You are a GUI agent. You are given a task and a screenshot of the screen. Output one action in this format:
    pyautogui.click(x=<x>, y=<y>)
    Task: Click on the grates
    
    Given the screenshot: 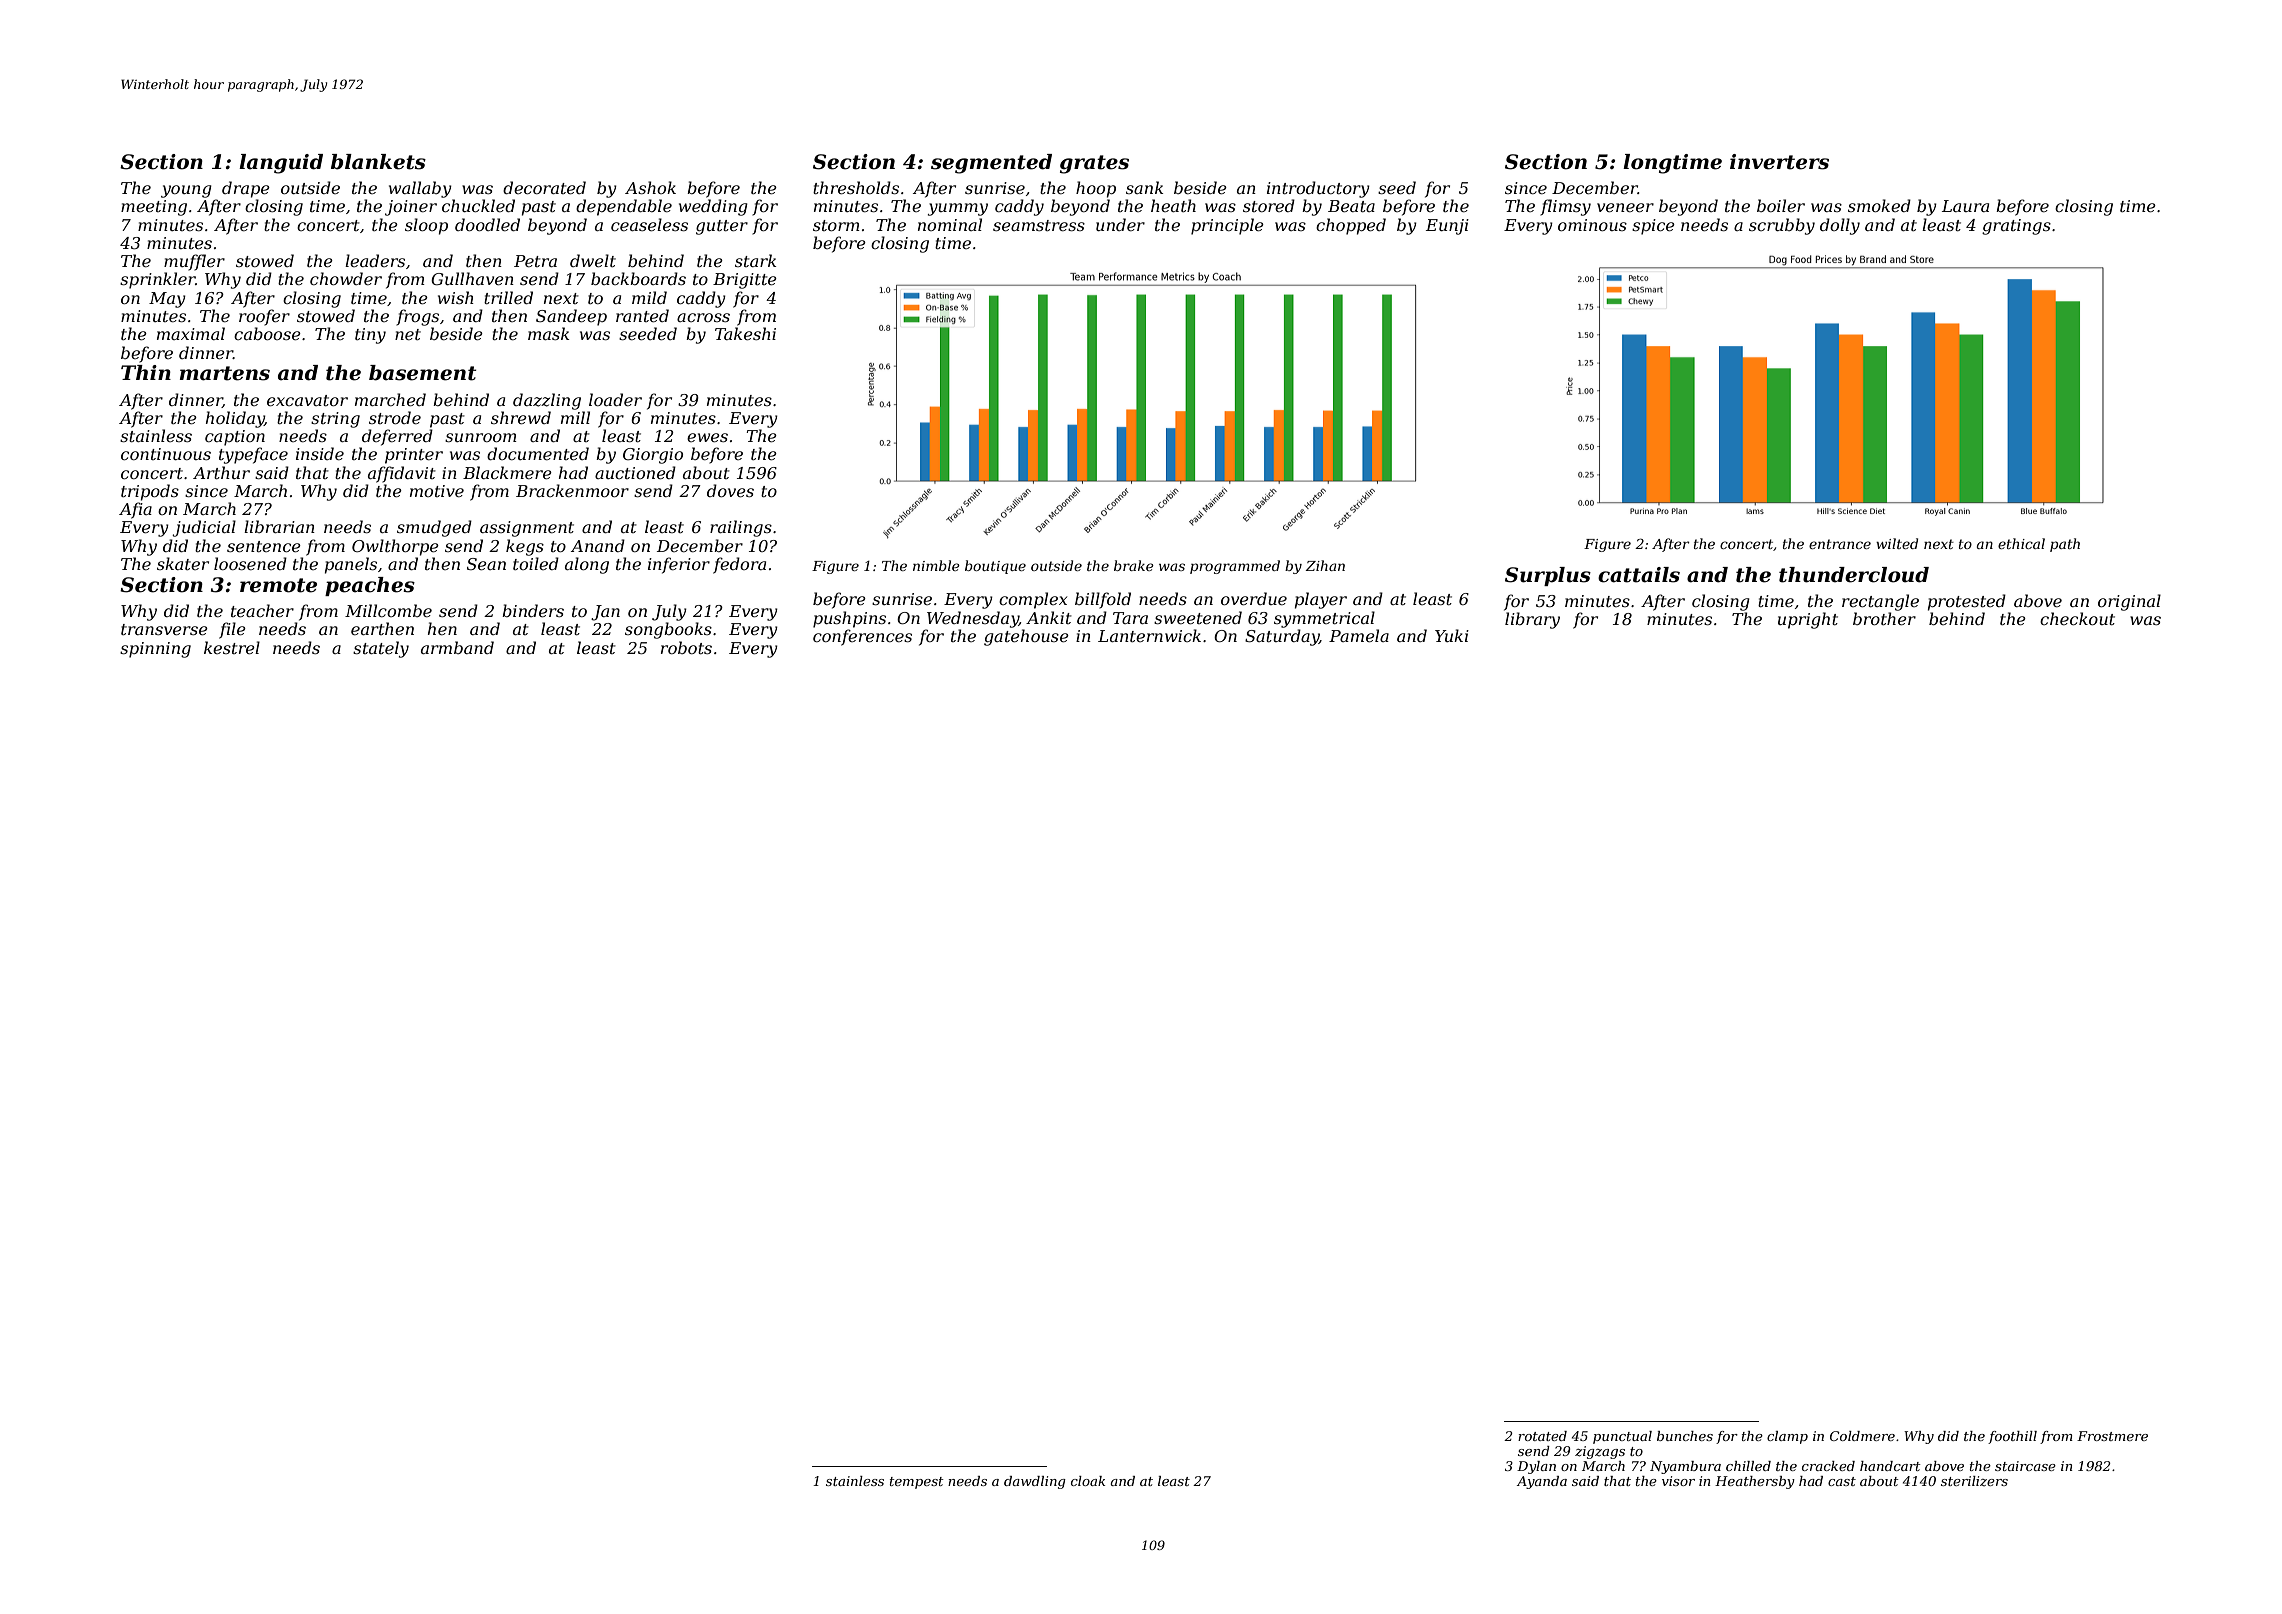 What is the action you would take?
    pyautogui.click(x=1094, y=164)
